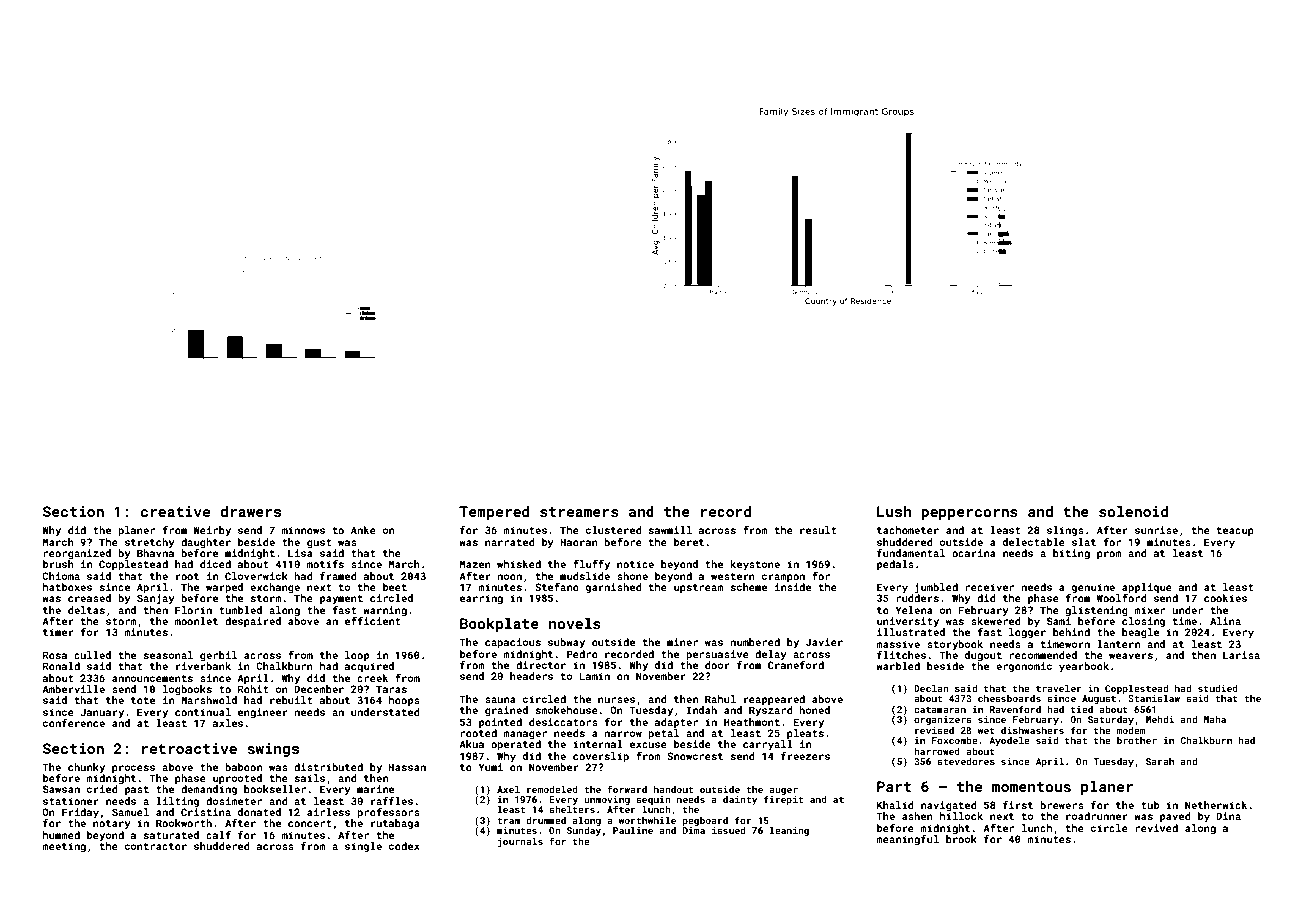 This screenshot has height=924, width=1308. What do you see at coordinates (86, 610) in the screenshot?
I see `deltas` at bounding box center [86, 610].
